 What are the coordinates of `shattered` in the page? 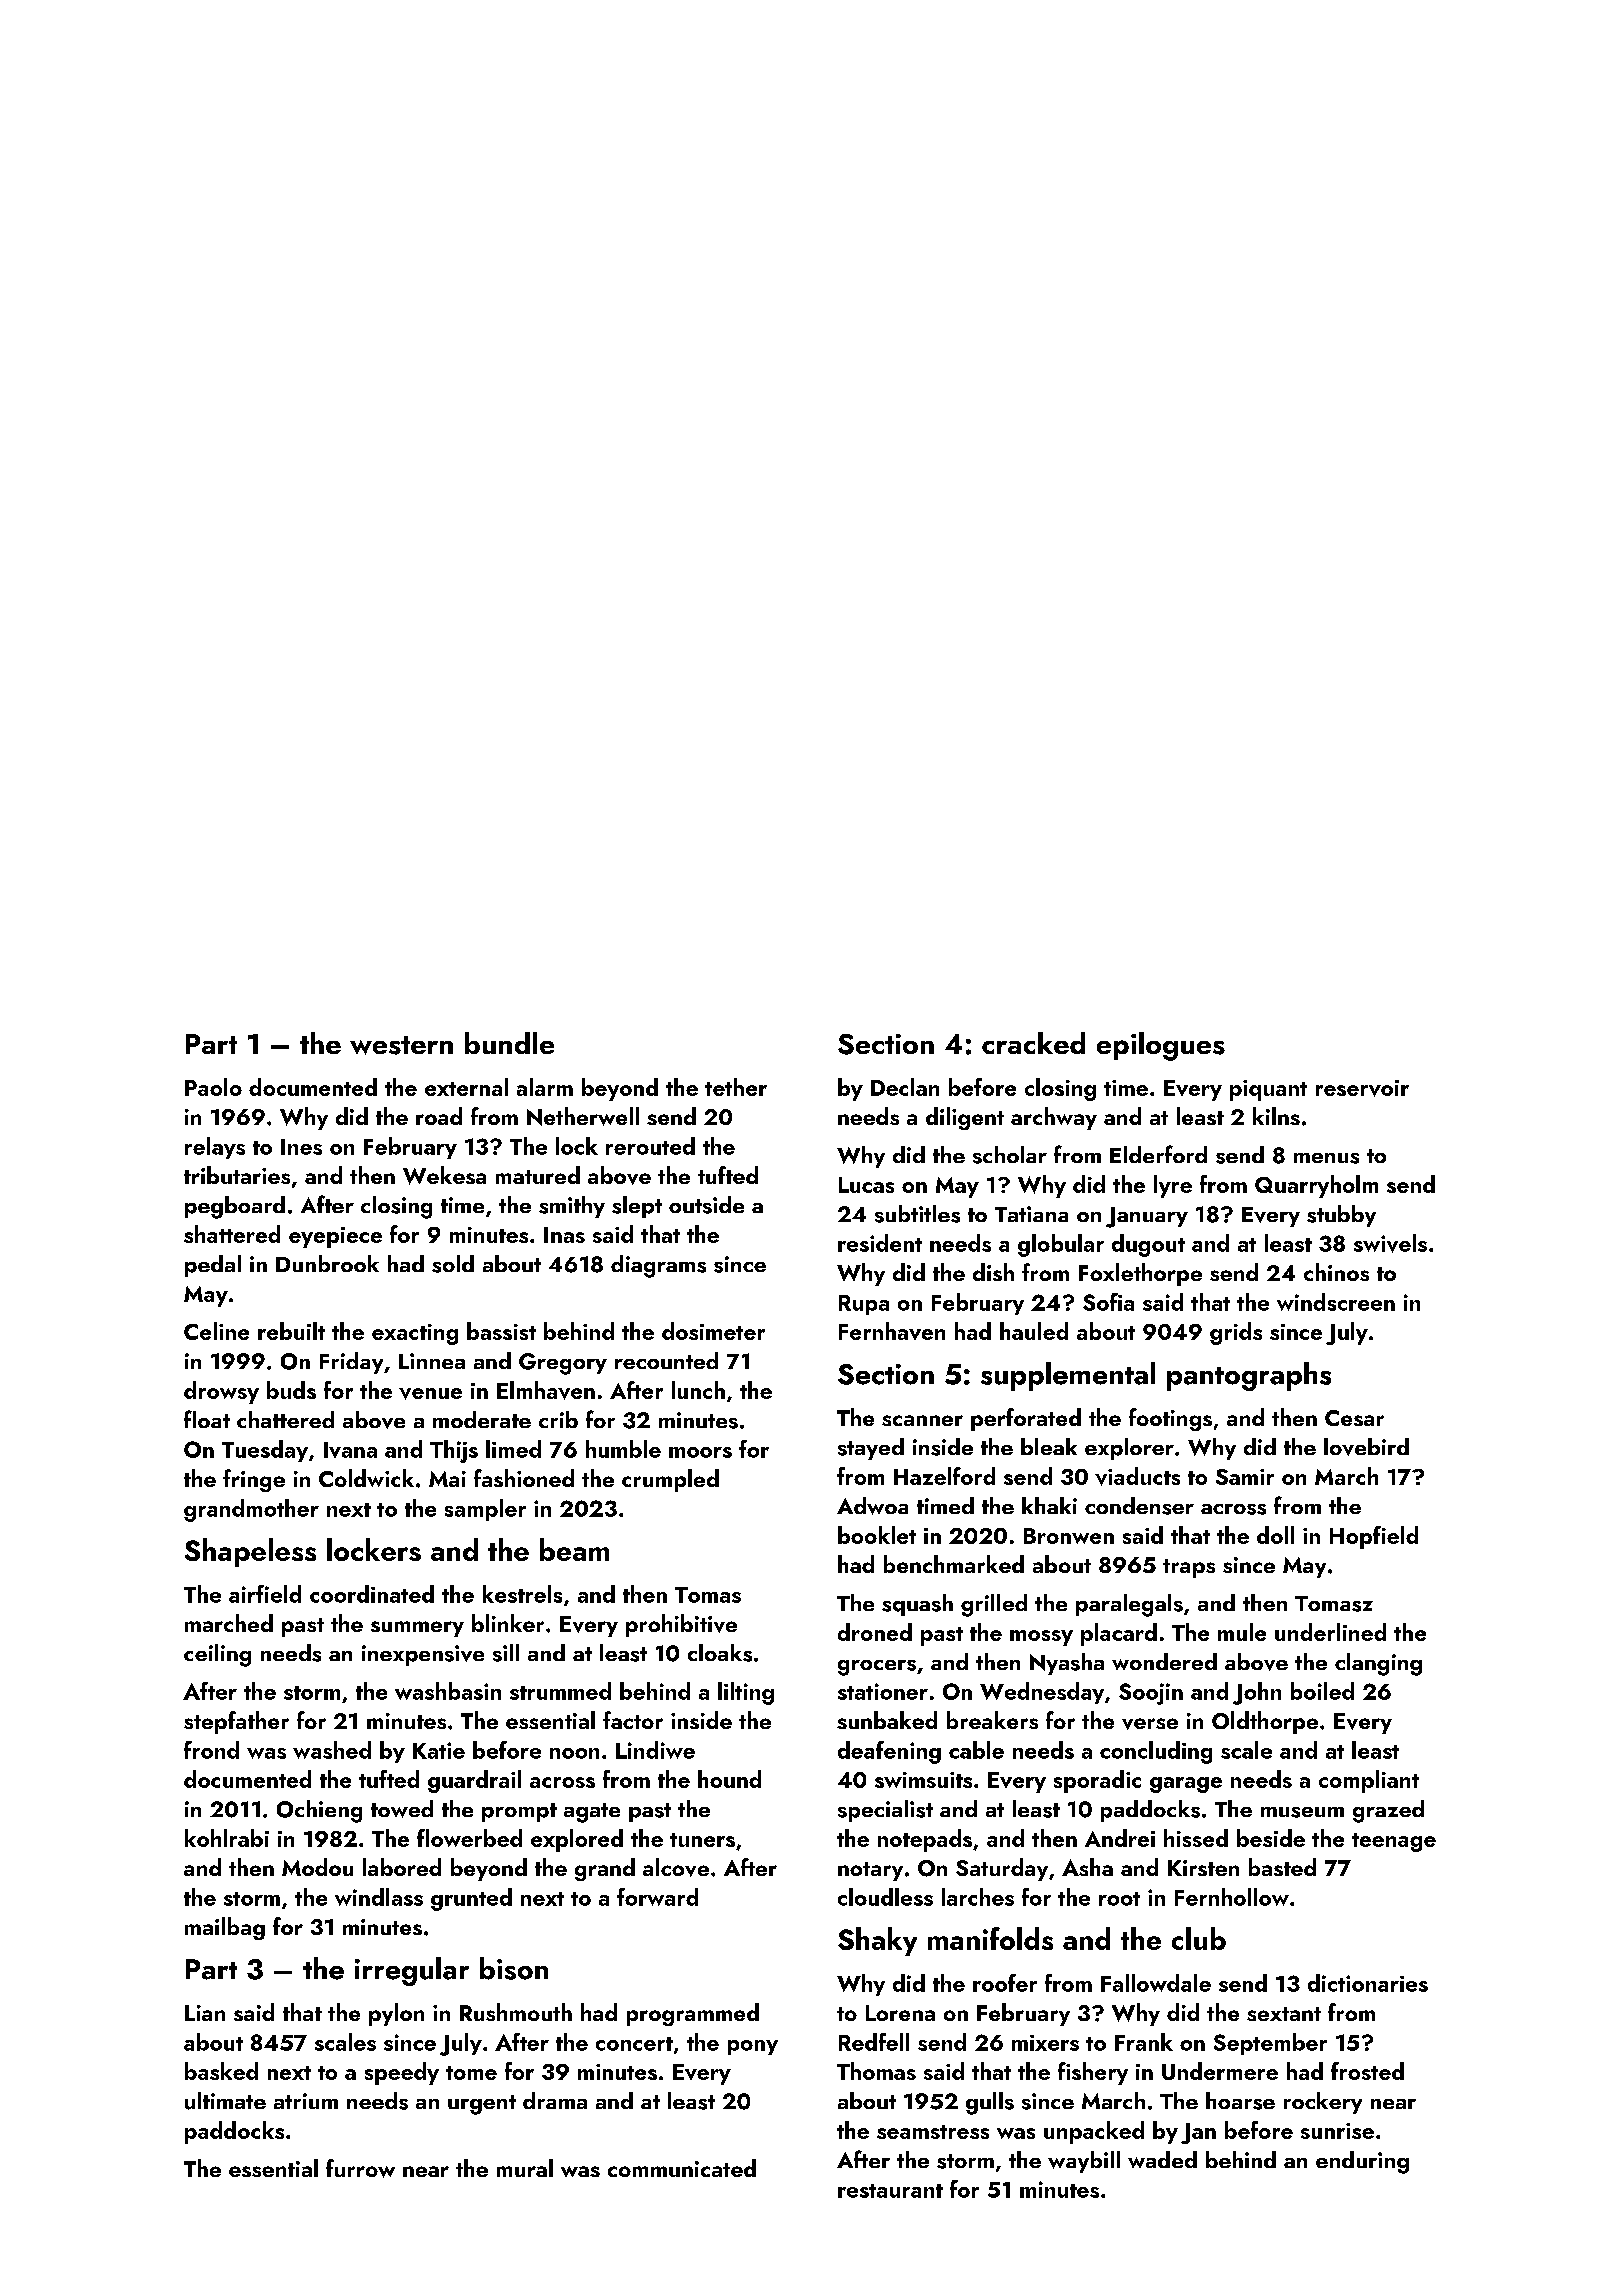 It's located at (232, 1234).
